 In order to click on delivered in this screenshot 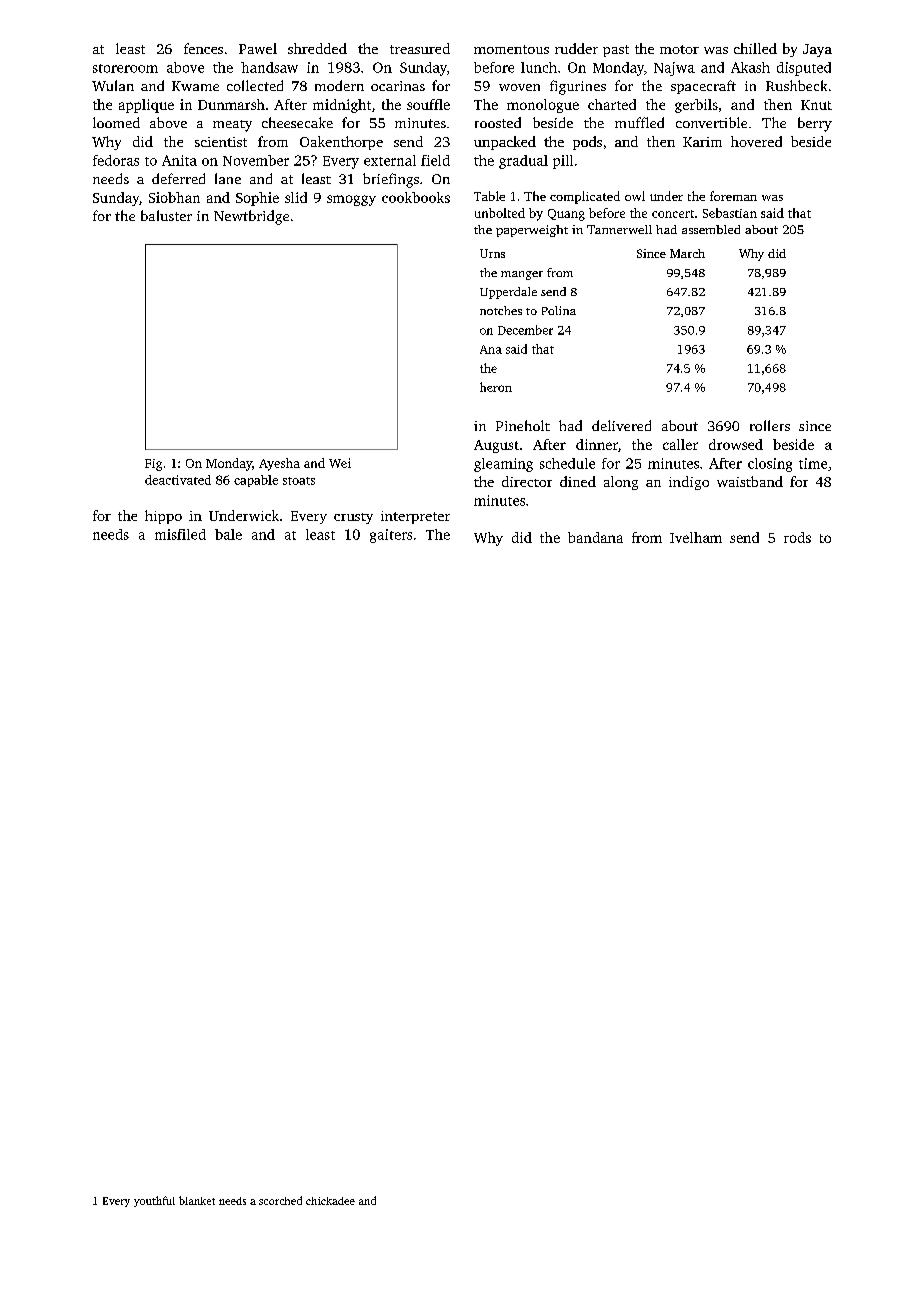, I will do `click(621, 425)`.
